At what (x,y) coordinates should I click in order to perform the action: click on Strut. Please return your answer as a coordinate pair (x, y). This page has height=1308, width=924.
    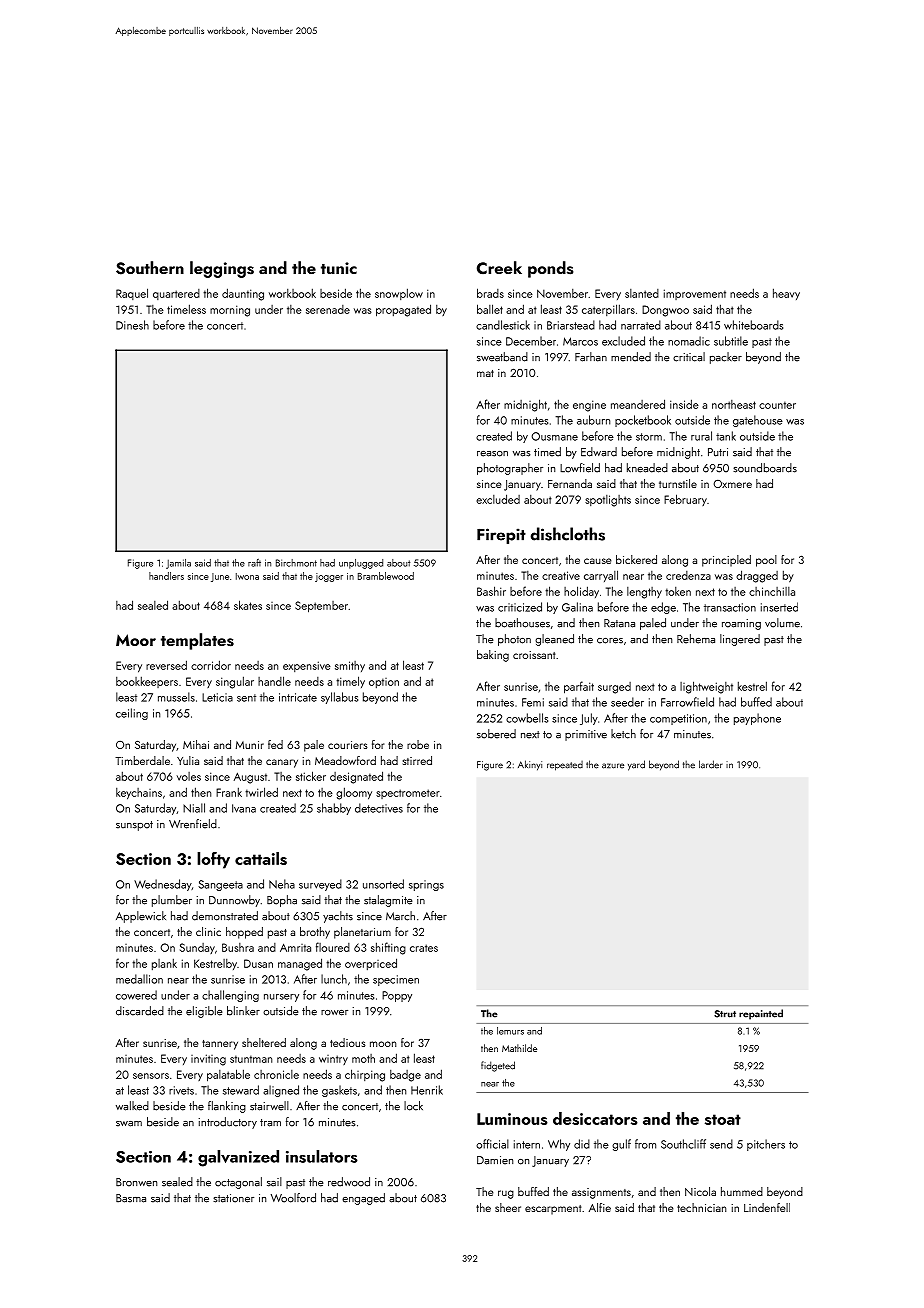
    Looking at the image, I should click on (725, 1014).
